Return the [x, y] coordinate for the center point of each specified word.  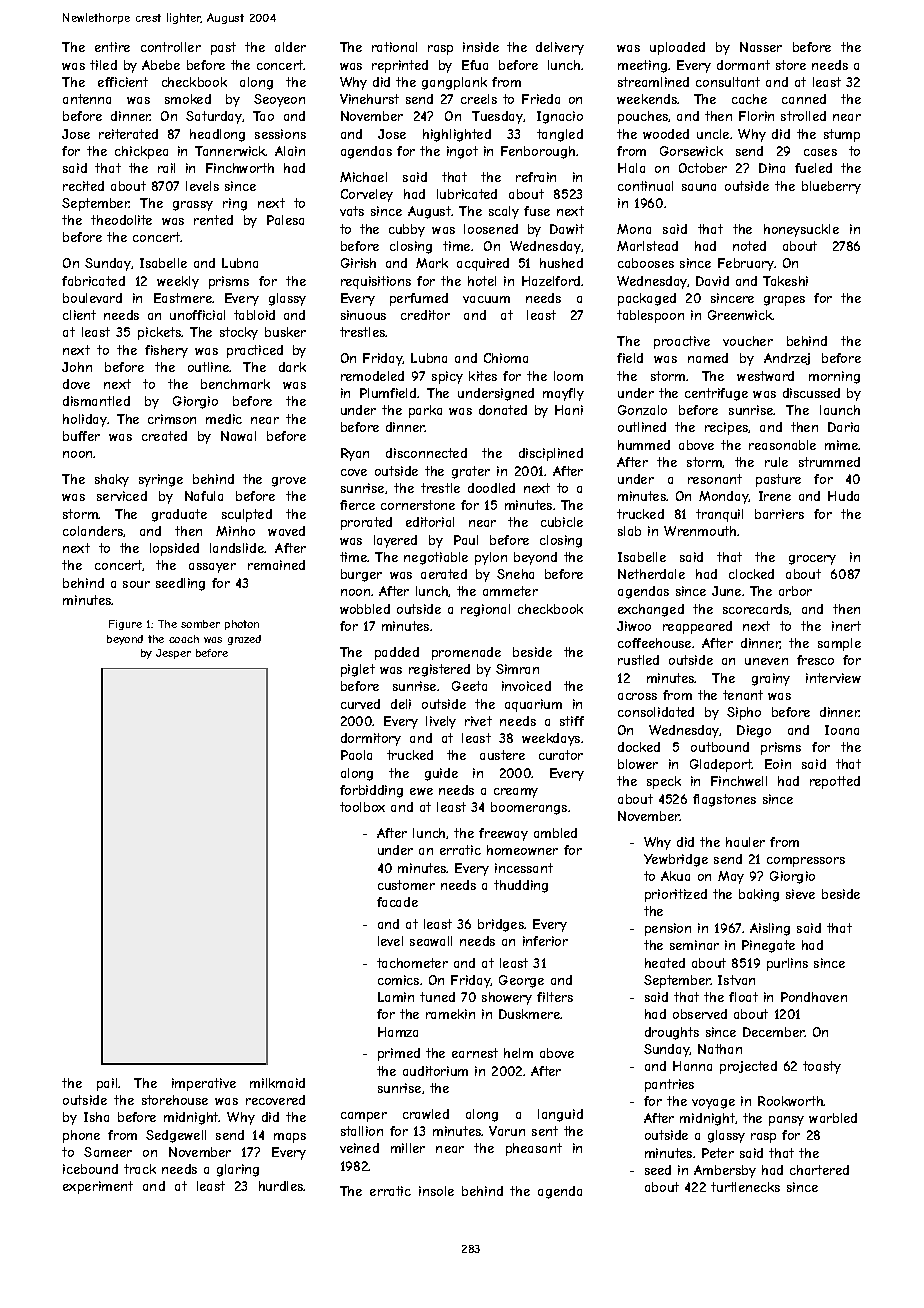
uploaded [677, 48]
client [79, 315]
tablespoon [650, 316]
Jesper [173, 654]
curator [561, 755]
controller [171, 47]
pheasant [534, 1149]
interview [833, 678]
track [140, 1169]
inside [481, 47]
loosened [491, 229]
